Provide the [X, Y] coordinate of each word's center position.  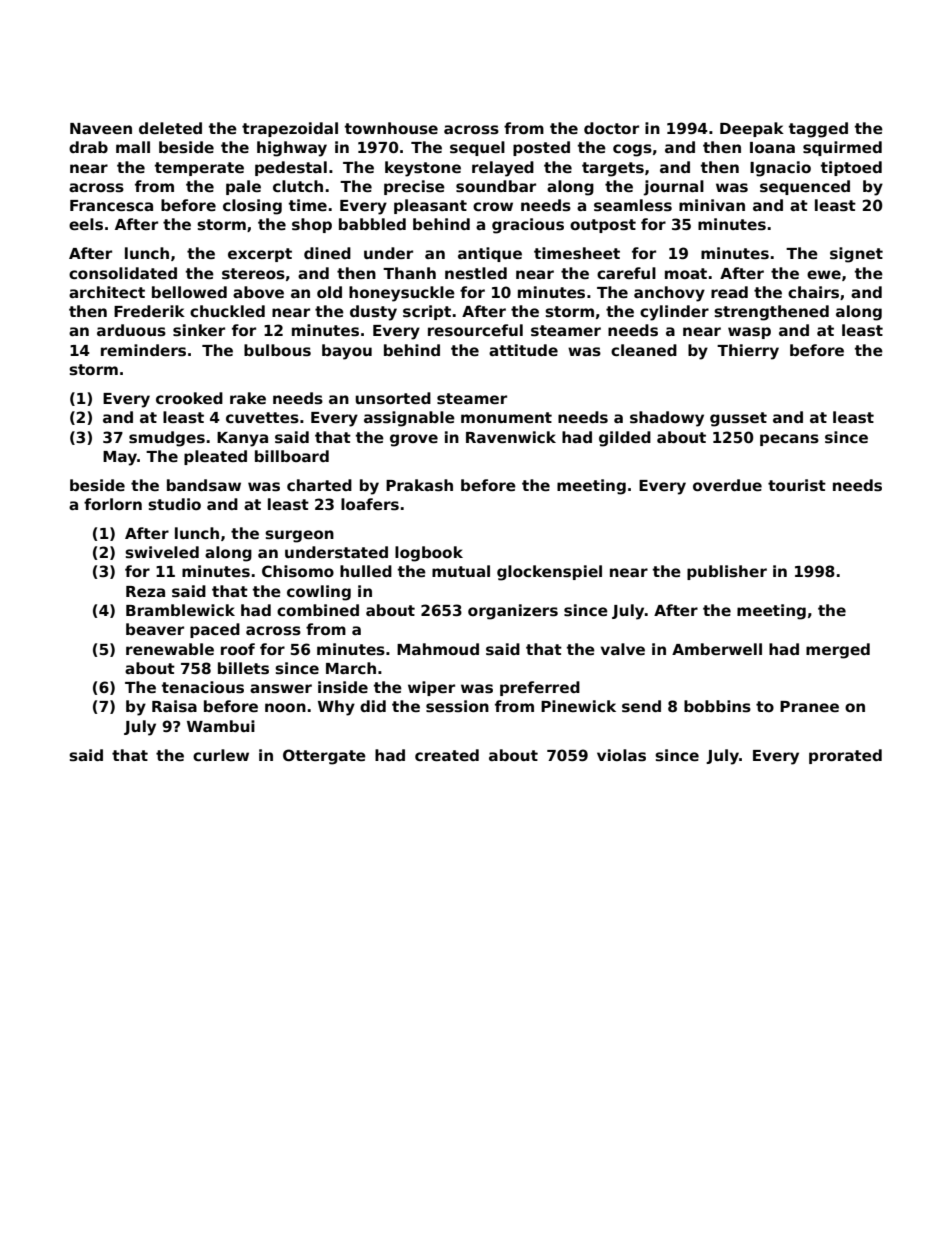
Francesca [111, 206]
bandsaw [204, 485]
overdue [727, 485]
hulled [366, 571]
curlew [221, 755]
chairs [813, 292]
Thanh [409, 273]
